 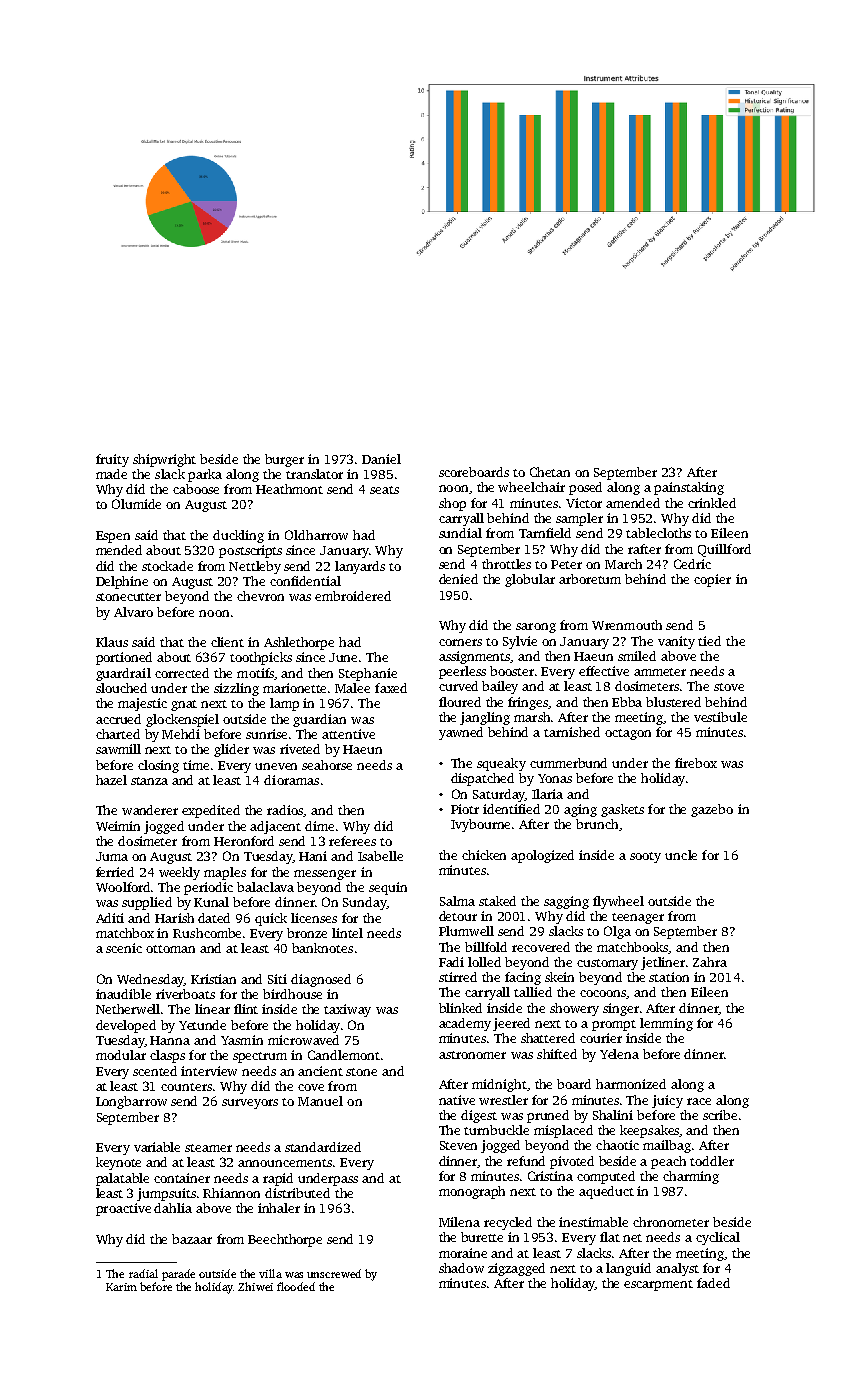 What do you see at coordinates (347, 933) in the document?
I see `lintel` at bounding box center [347, 933].
